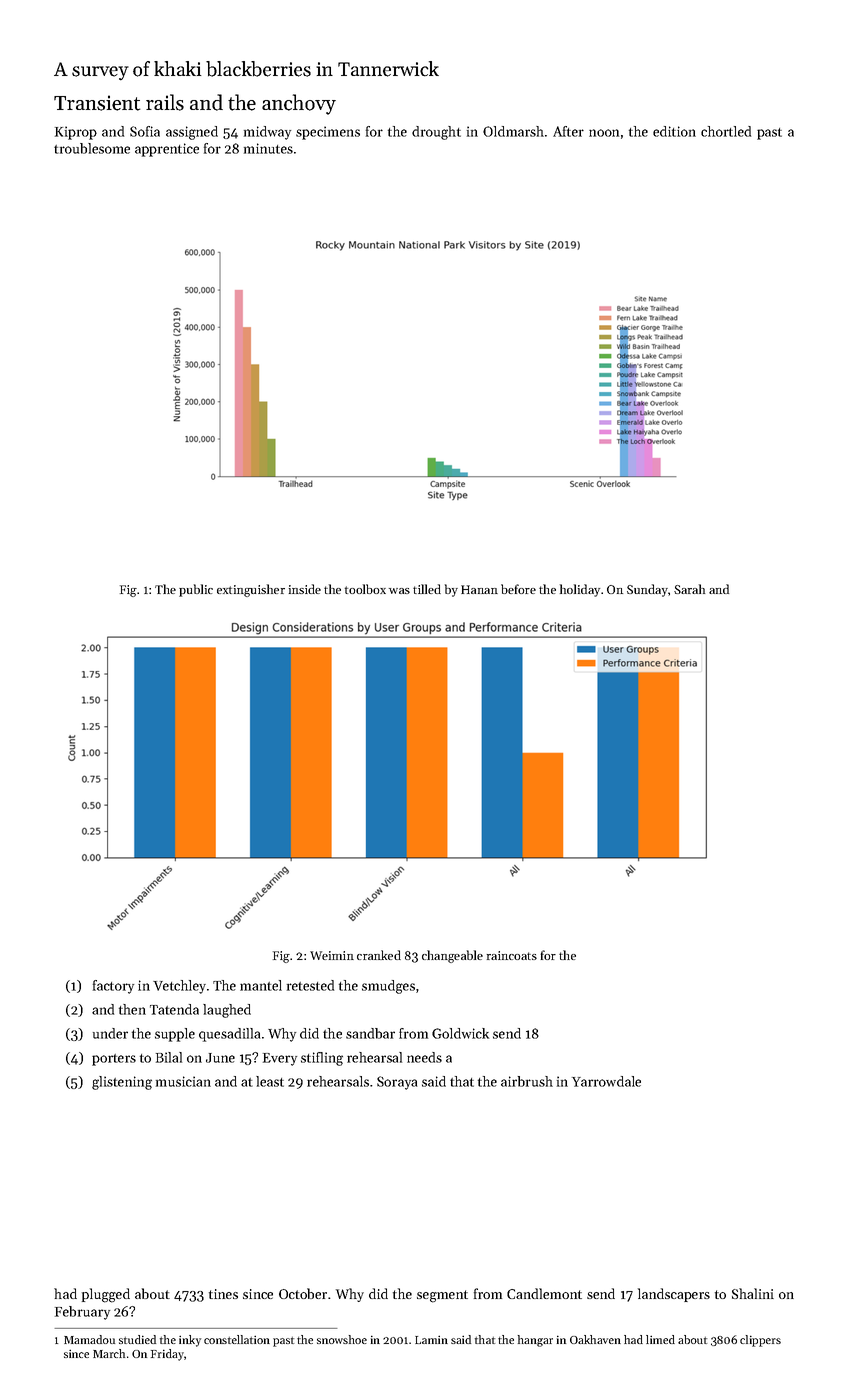 Image resolution: width=849 pixels, height=1400 pixels. What do you see at coordinates (342, 1339) in the screenshot?
I see `snowshoe` at bounding box center [342, 1339].
